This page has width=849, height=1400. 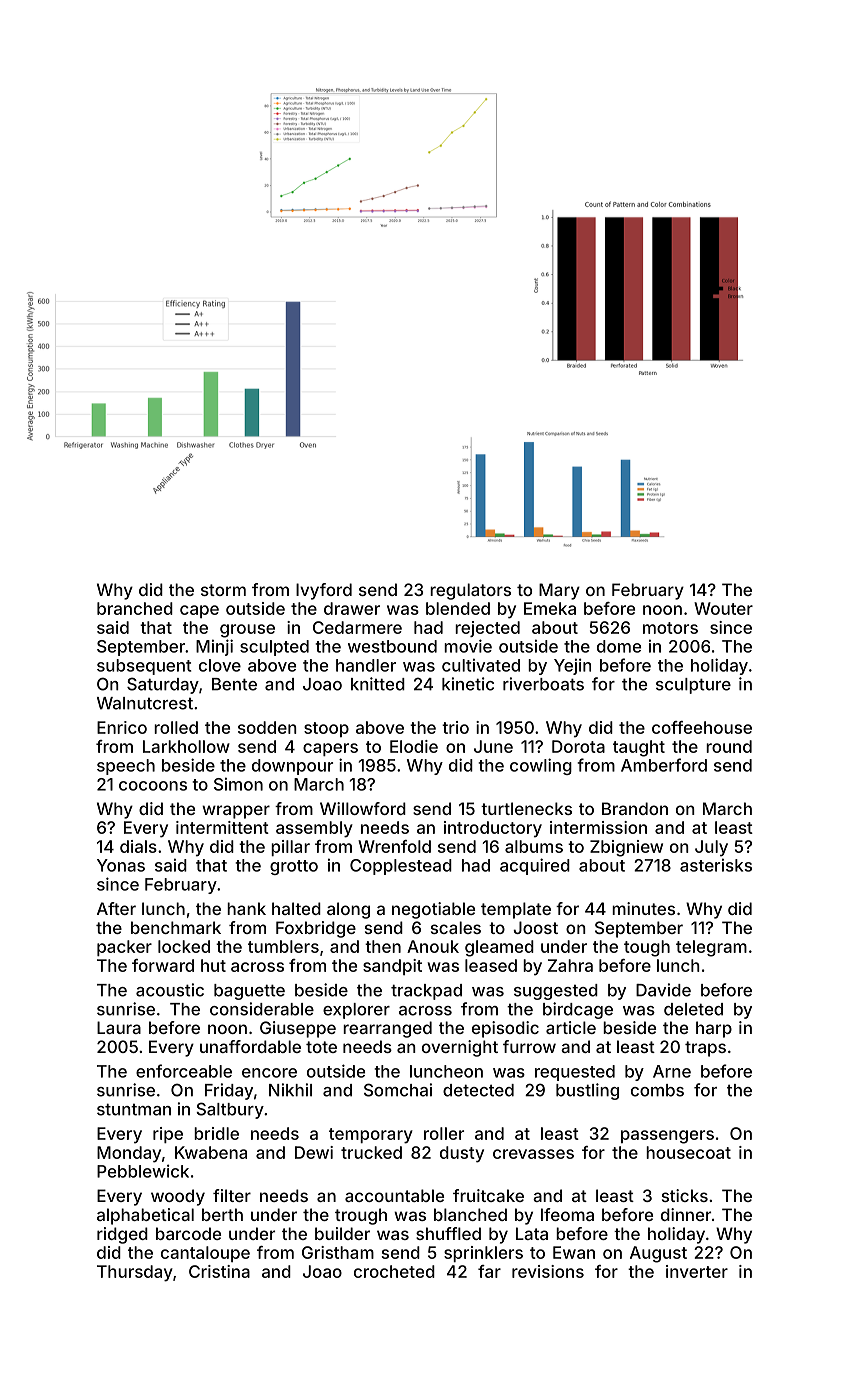 I want to click on far, so click(x=489, y=1271).
